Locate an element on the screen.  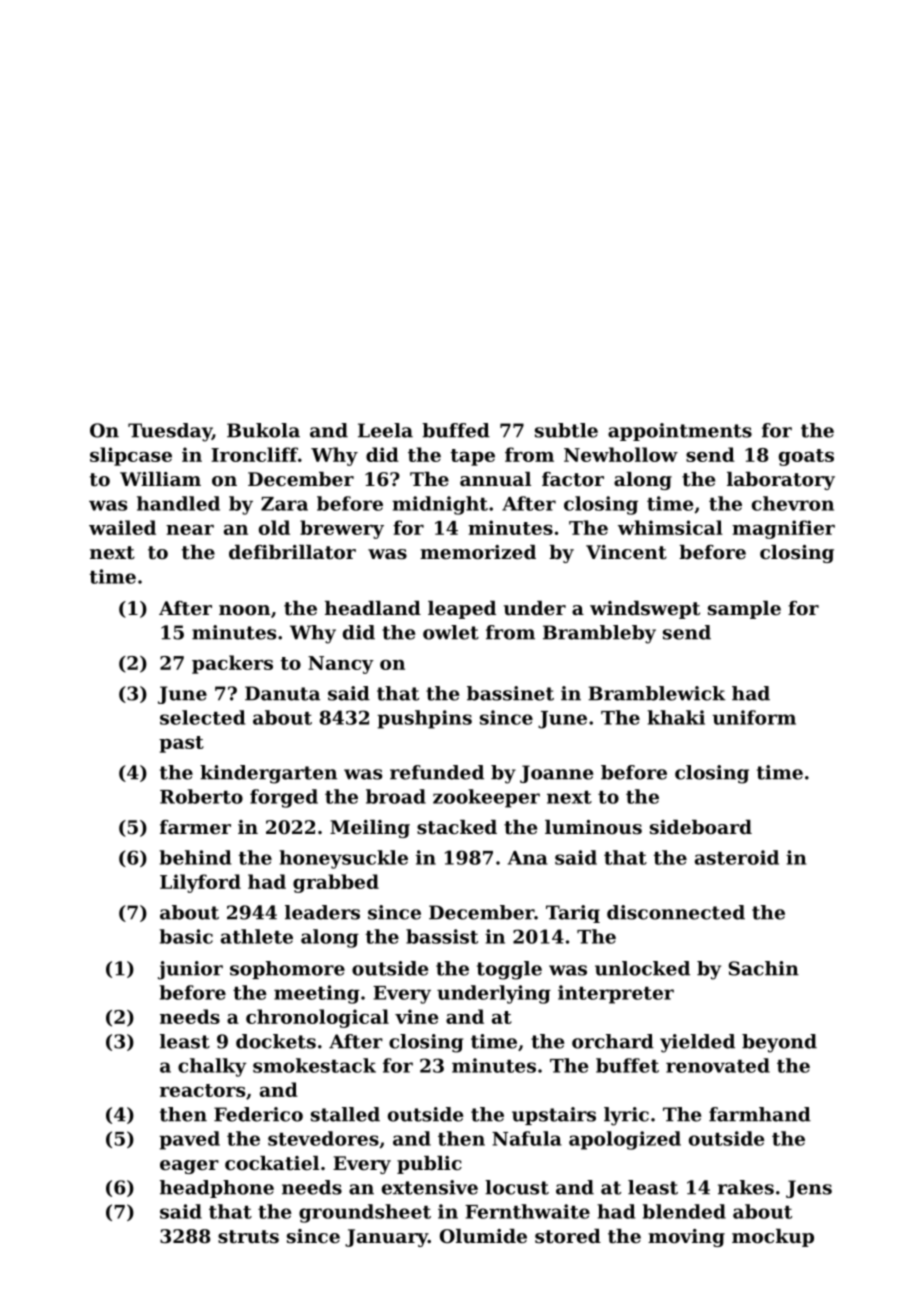
Olumide is located at coordinates (483, 1236).
